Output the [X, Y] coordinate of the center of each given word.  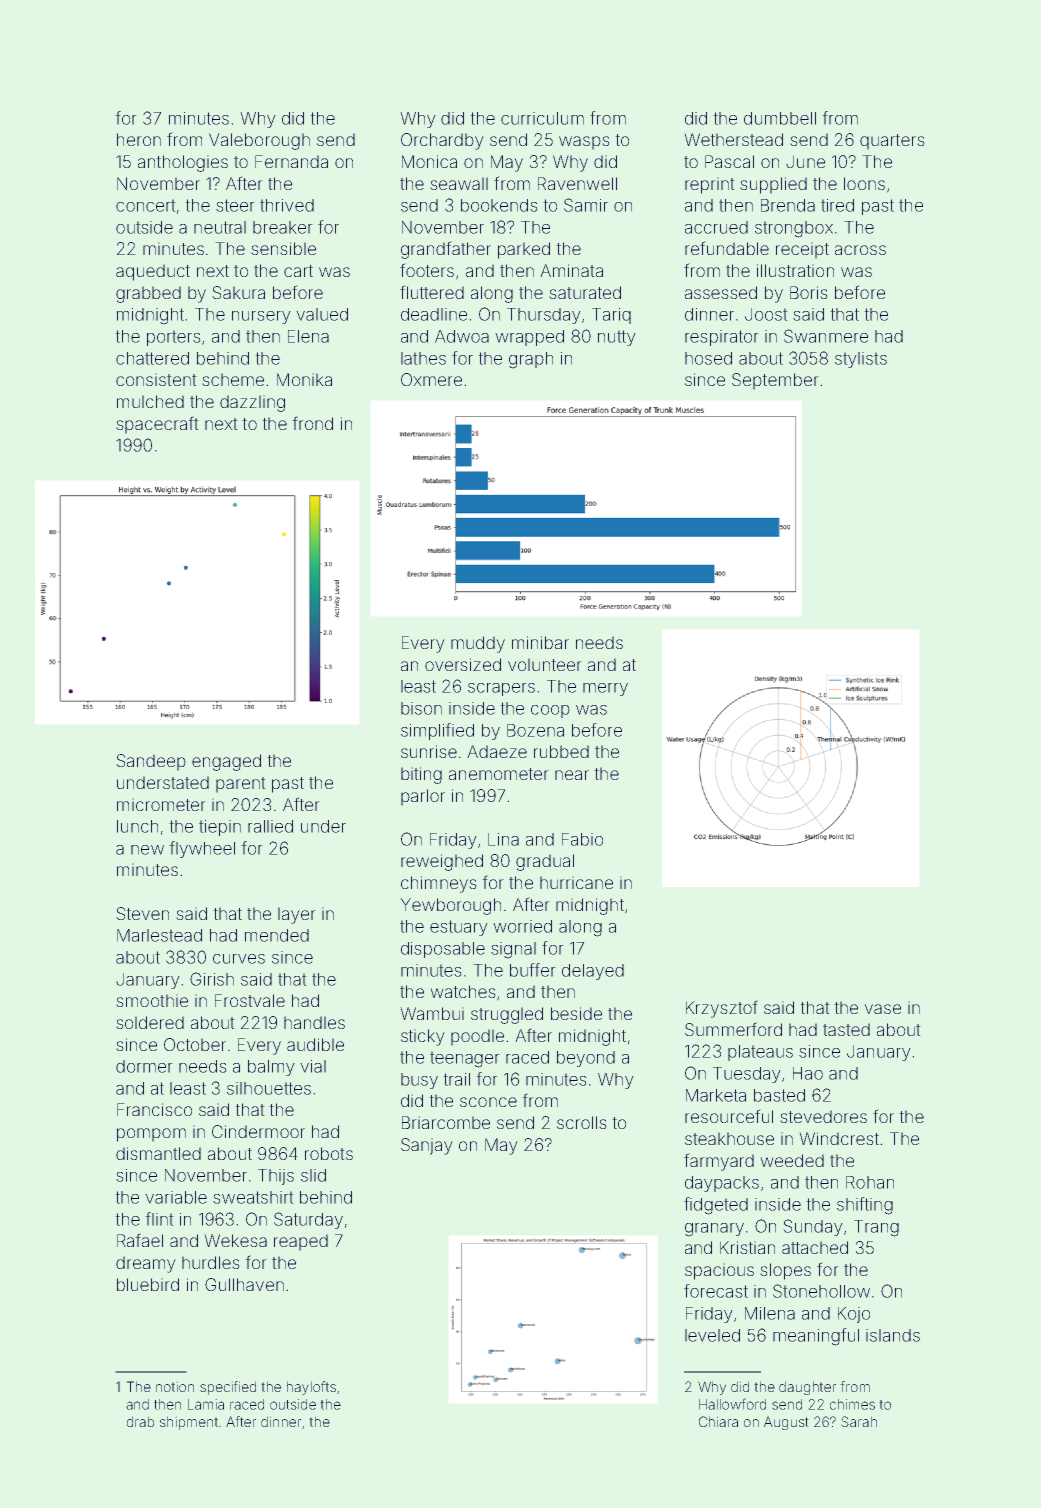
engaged [226, 762]
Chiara [718, 1421]
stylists [861, 360]
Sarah [859, 1421]
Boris [809, 292]
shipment [189, 1423]
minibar [540, 642]
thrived [287, 205]
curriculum [542, 118]
